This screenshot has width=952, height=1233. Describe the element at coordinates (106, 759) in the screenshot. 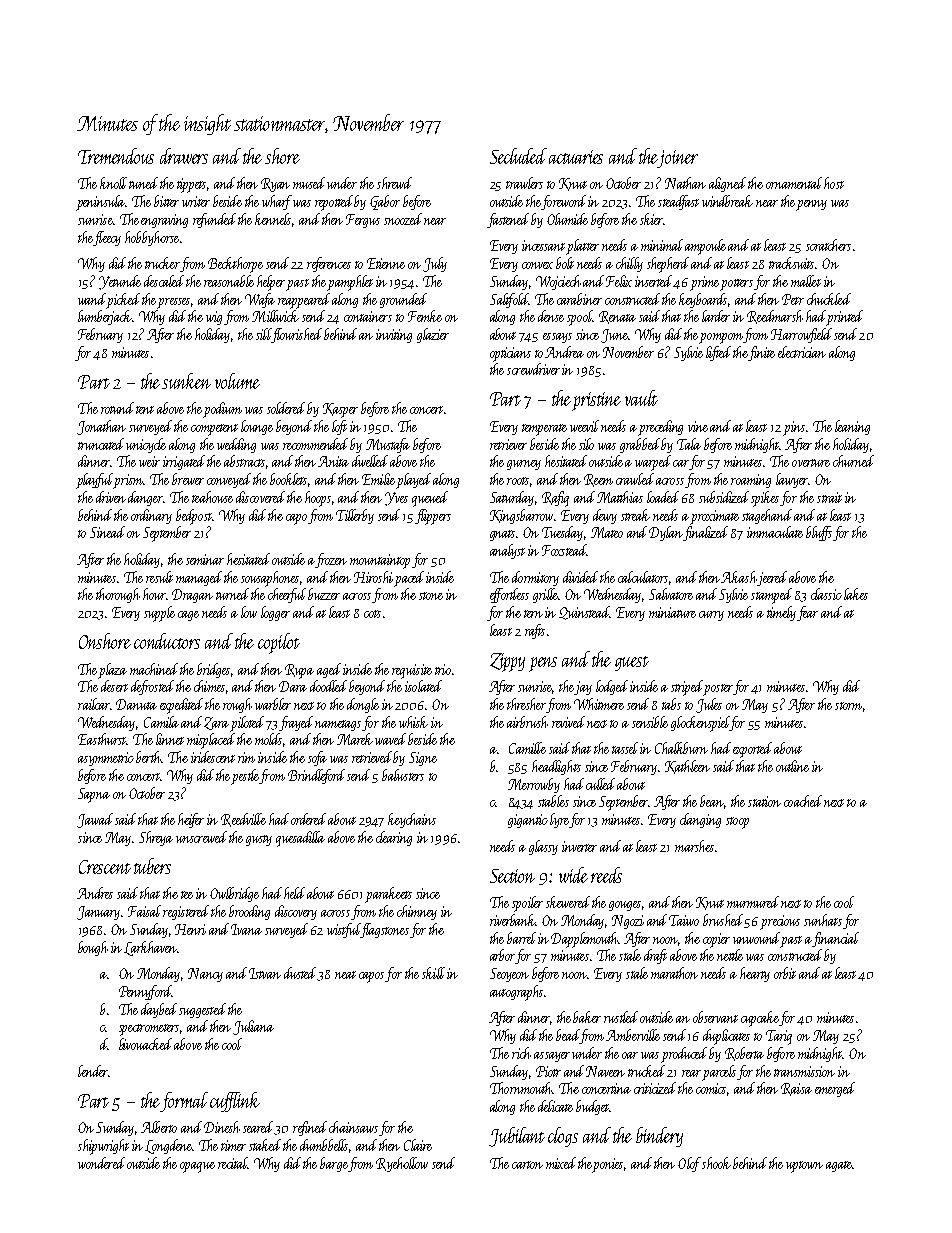

I see `asymmetric` at that location.
